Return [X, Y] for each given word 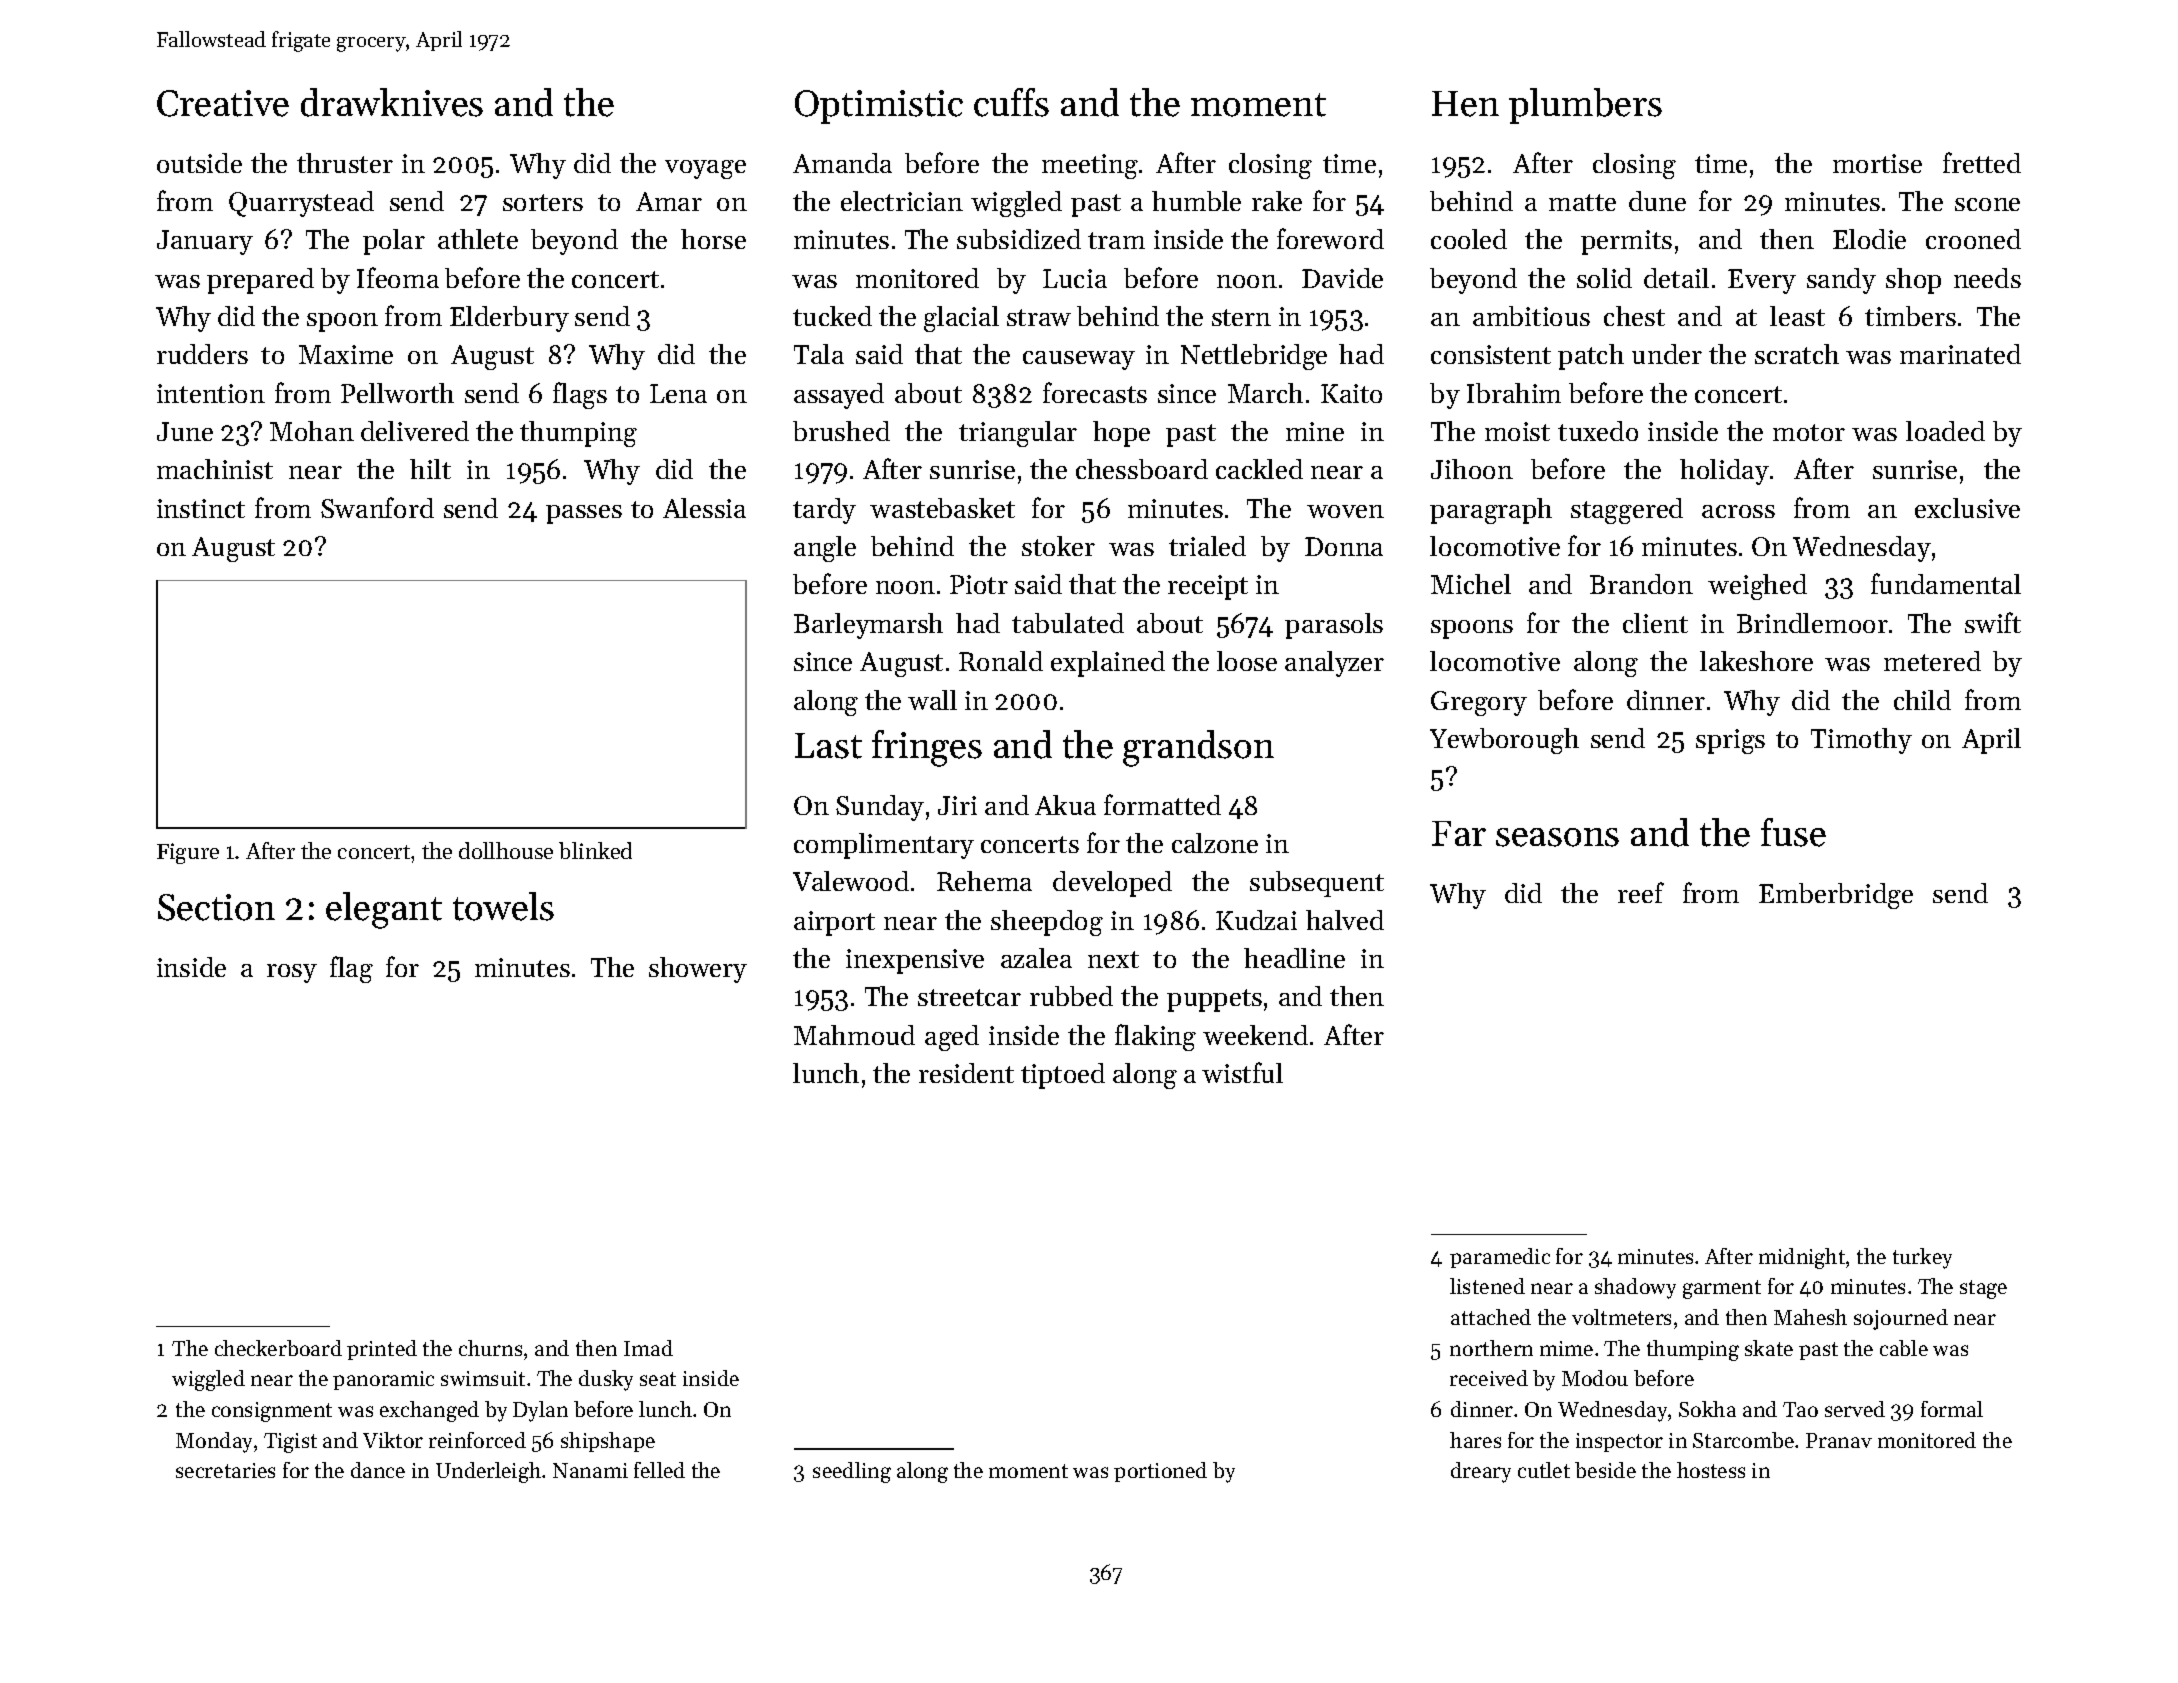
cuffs [1011, 102]
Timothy [1861, 741]
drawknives [392, 102]
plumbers [1585, 106]
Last [828, 746]
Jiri [957, 805]
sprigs [1730, 741]
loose [1247, 661]
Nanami [590, 1470]
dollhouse [506, 850]
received [1489, 1378]
